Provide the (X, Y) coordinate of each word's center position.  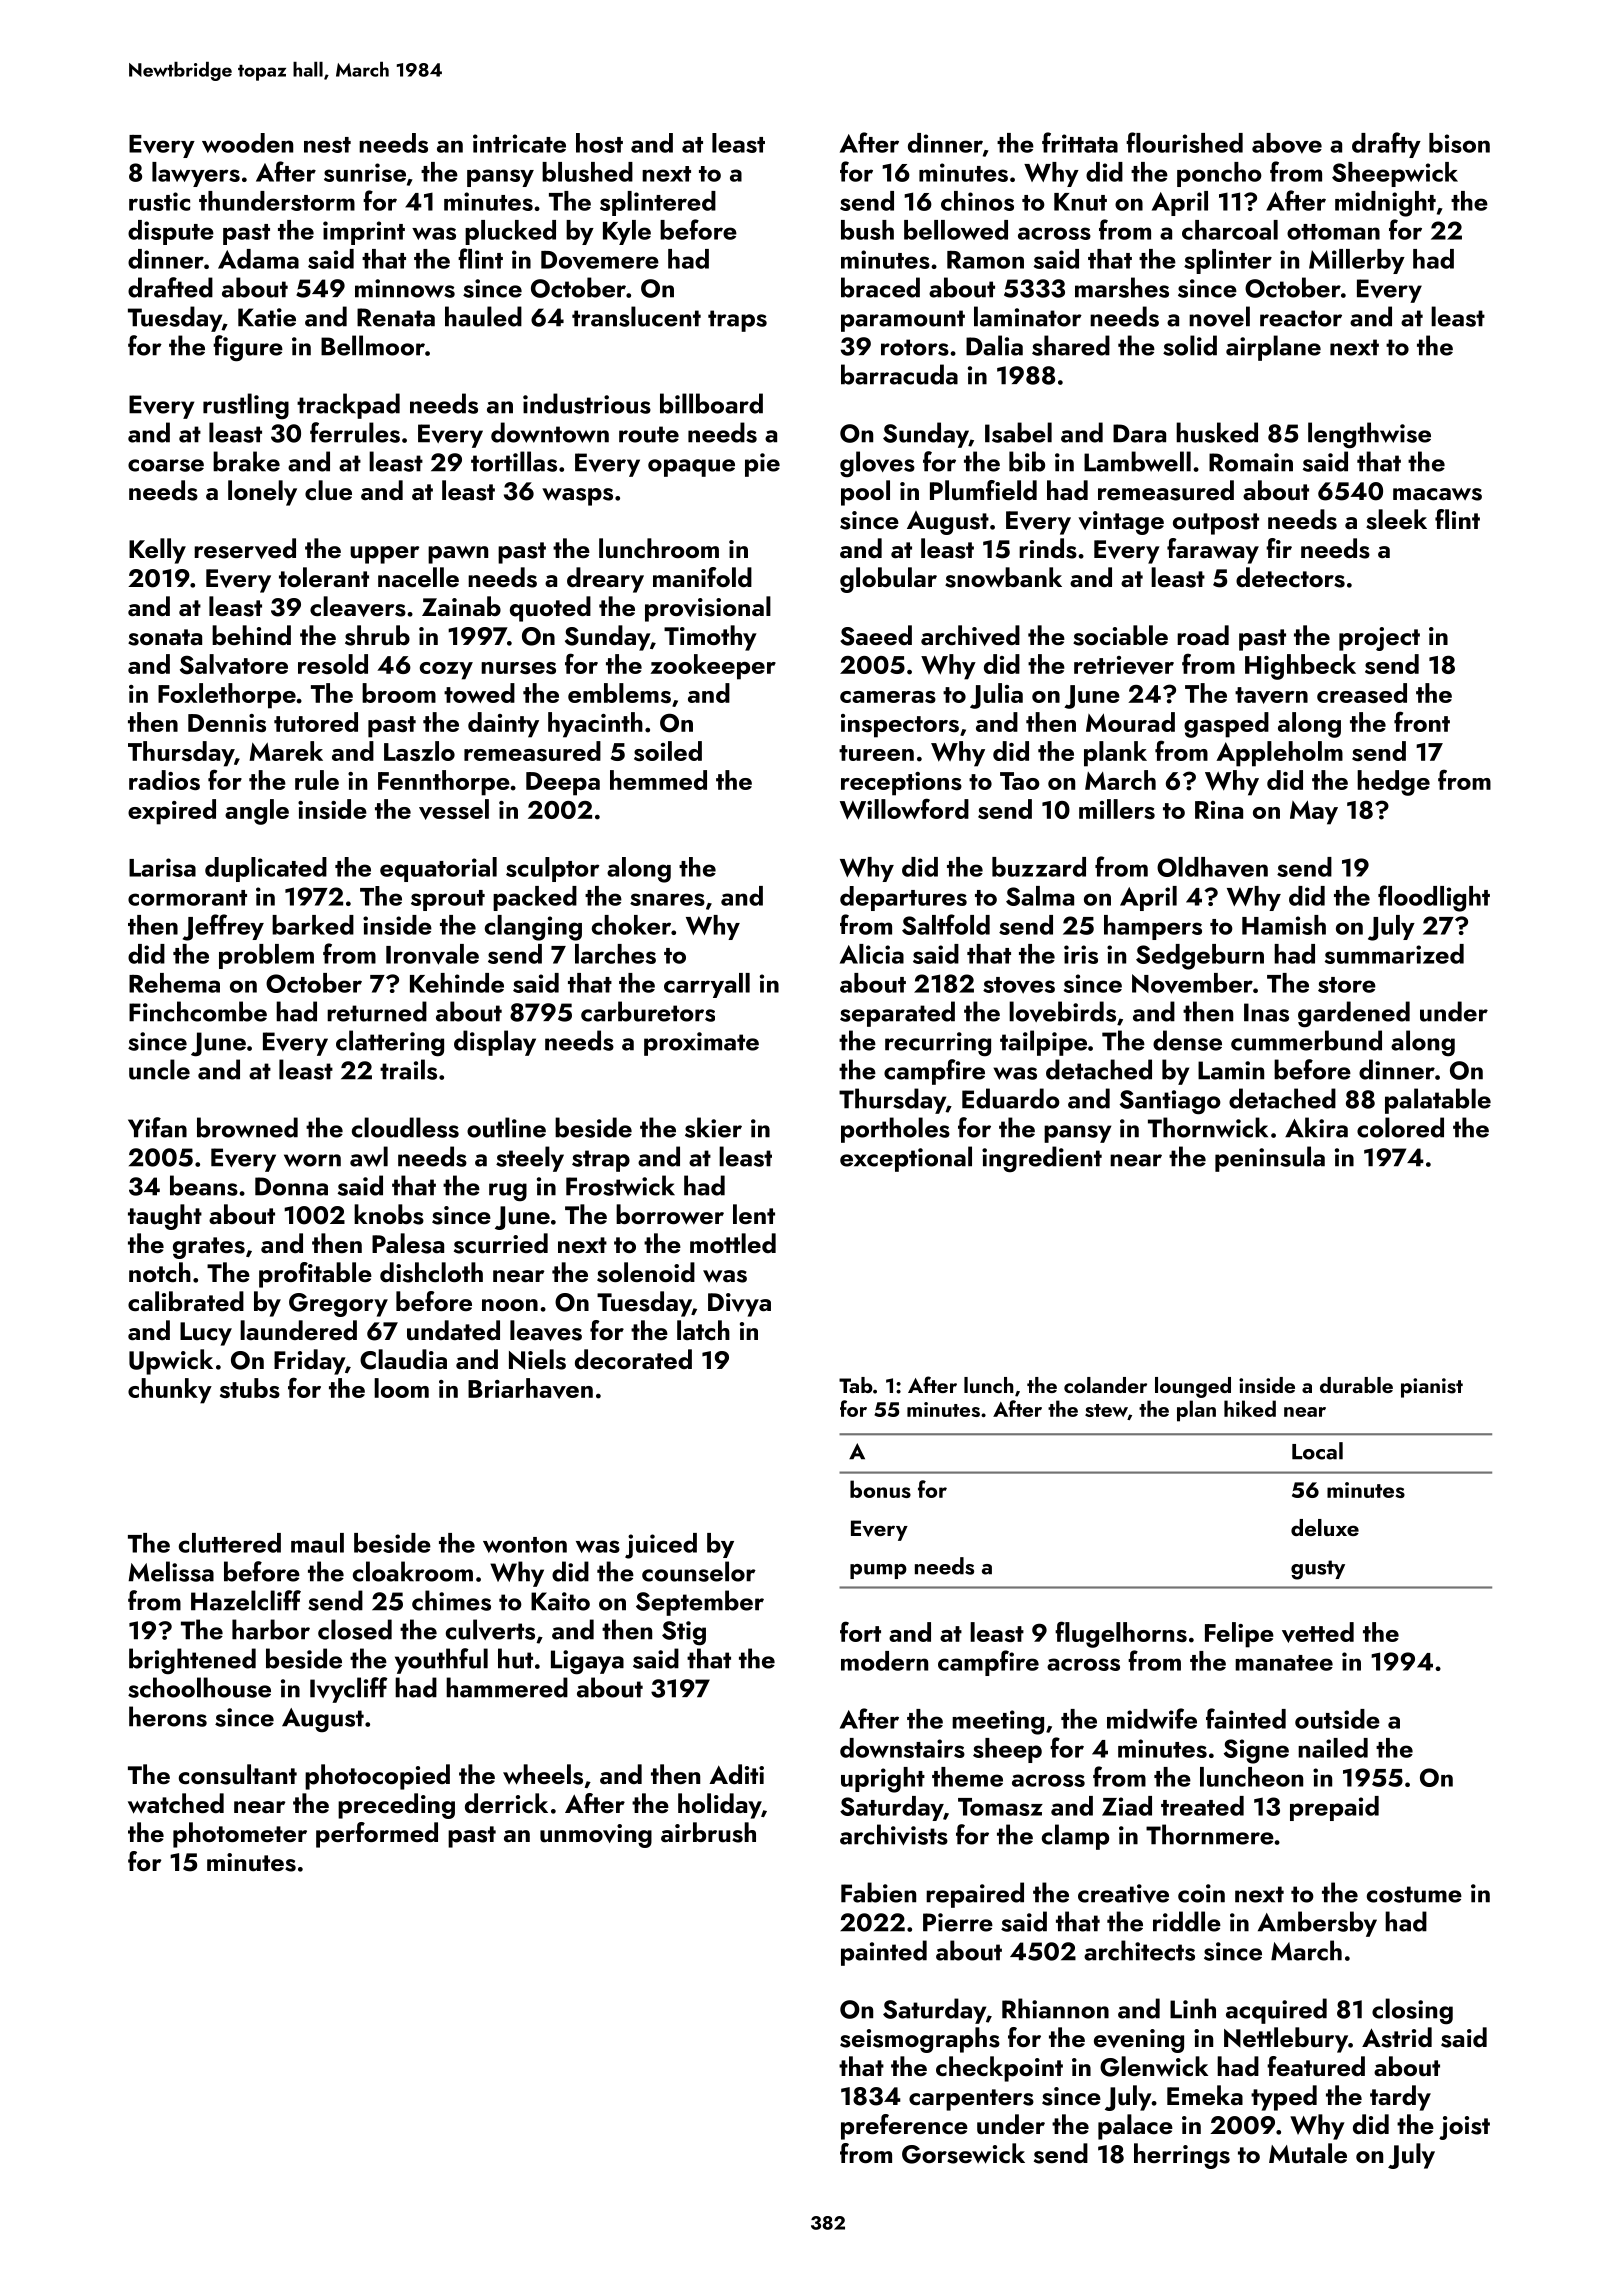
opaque (691, 468)
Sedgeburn (1200, 957)
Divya (739, 1305)
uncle (159, 1069)
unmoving (596, 1836)
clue (328, 490)
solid (1190, 345)
